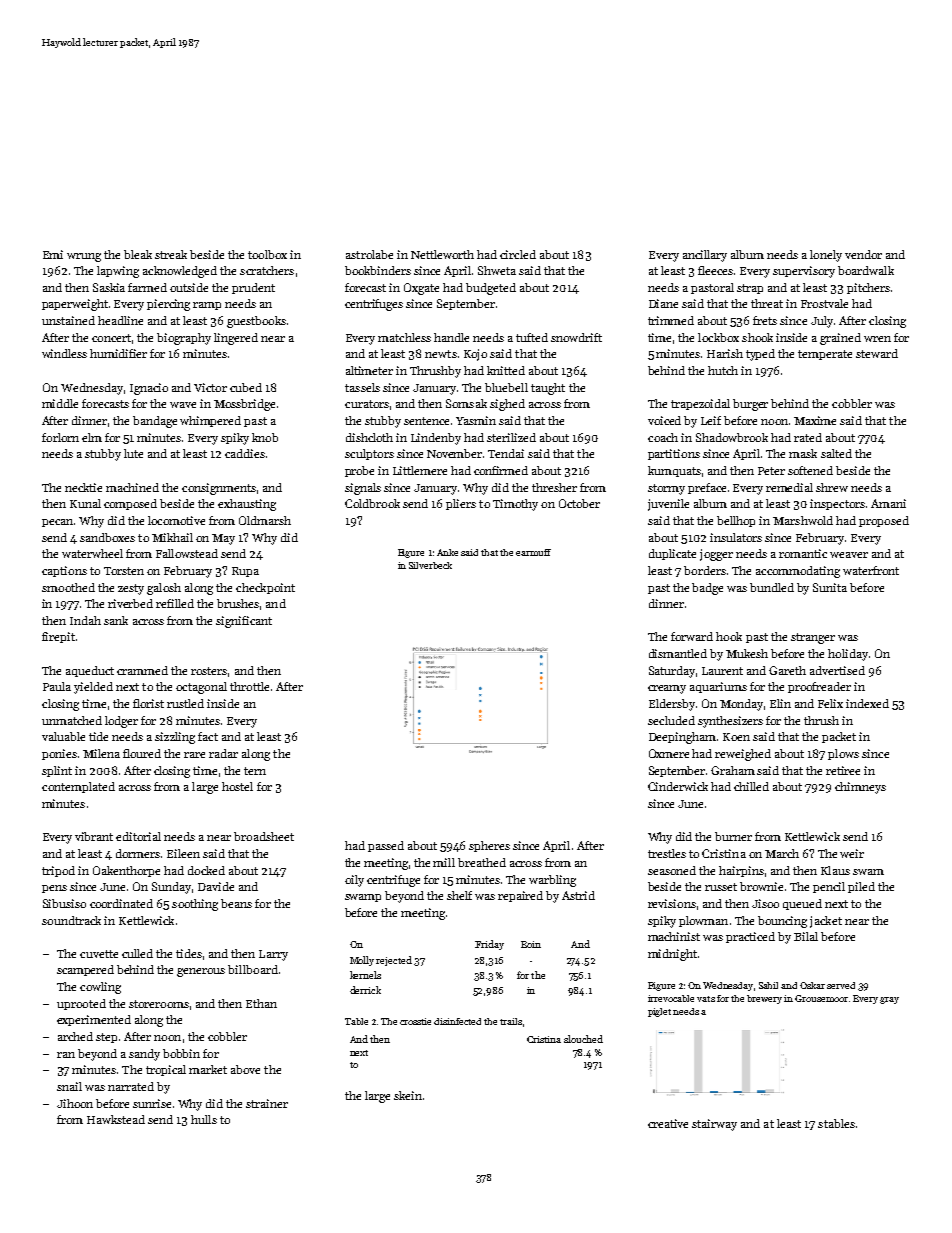 The width and height of the image is (952, 1233). Describe the element at coordinates (92, 437) in the image. I see `elm` at that location.
